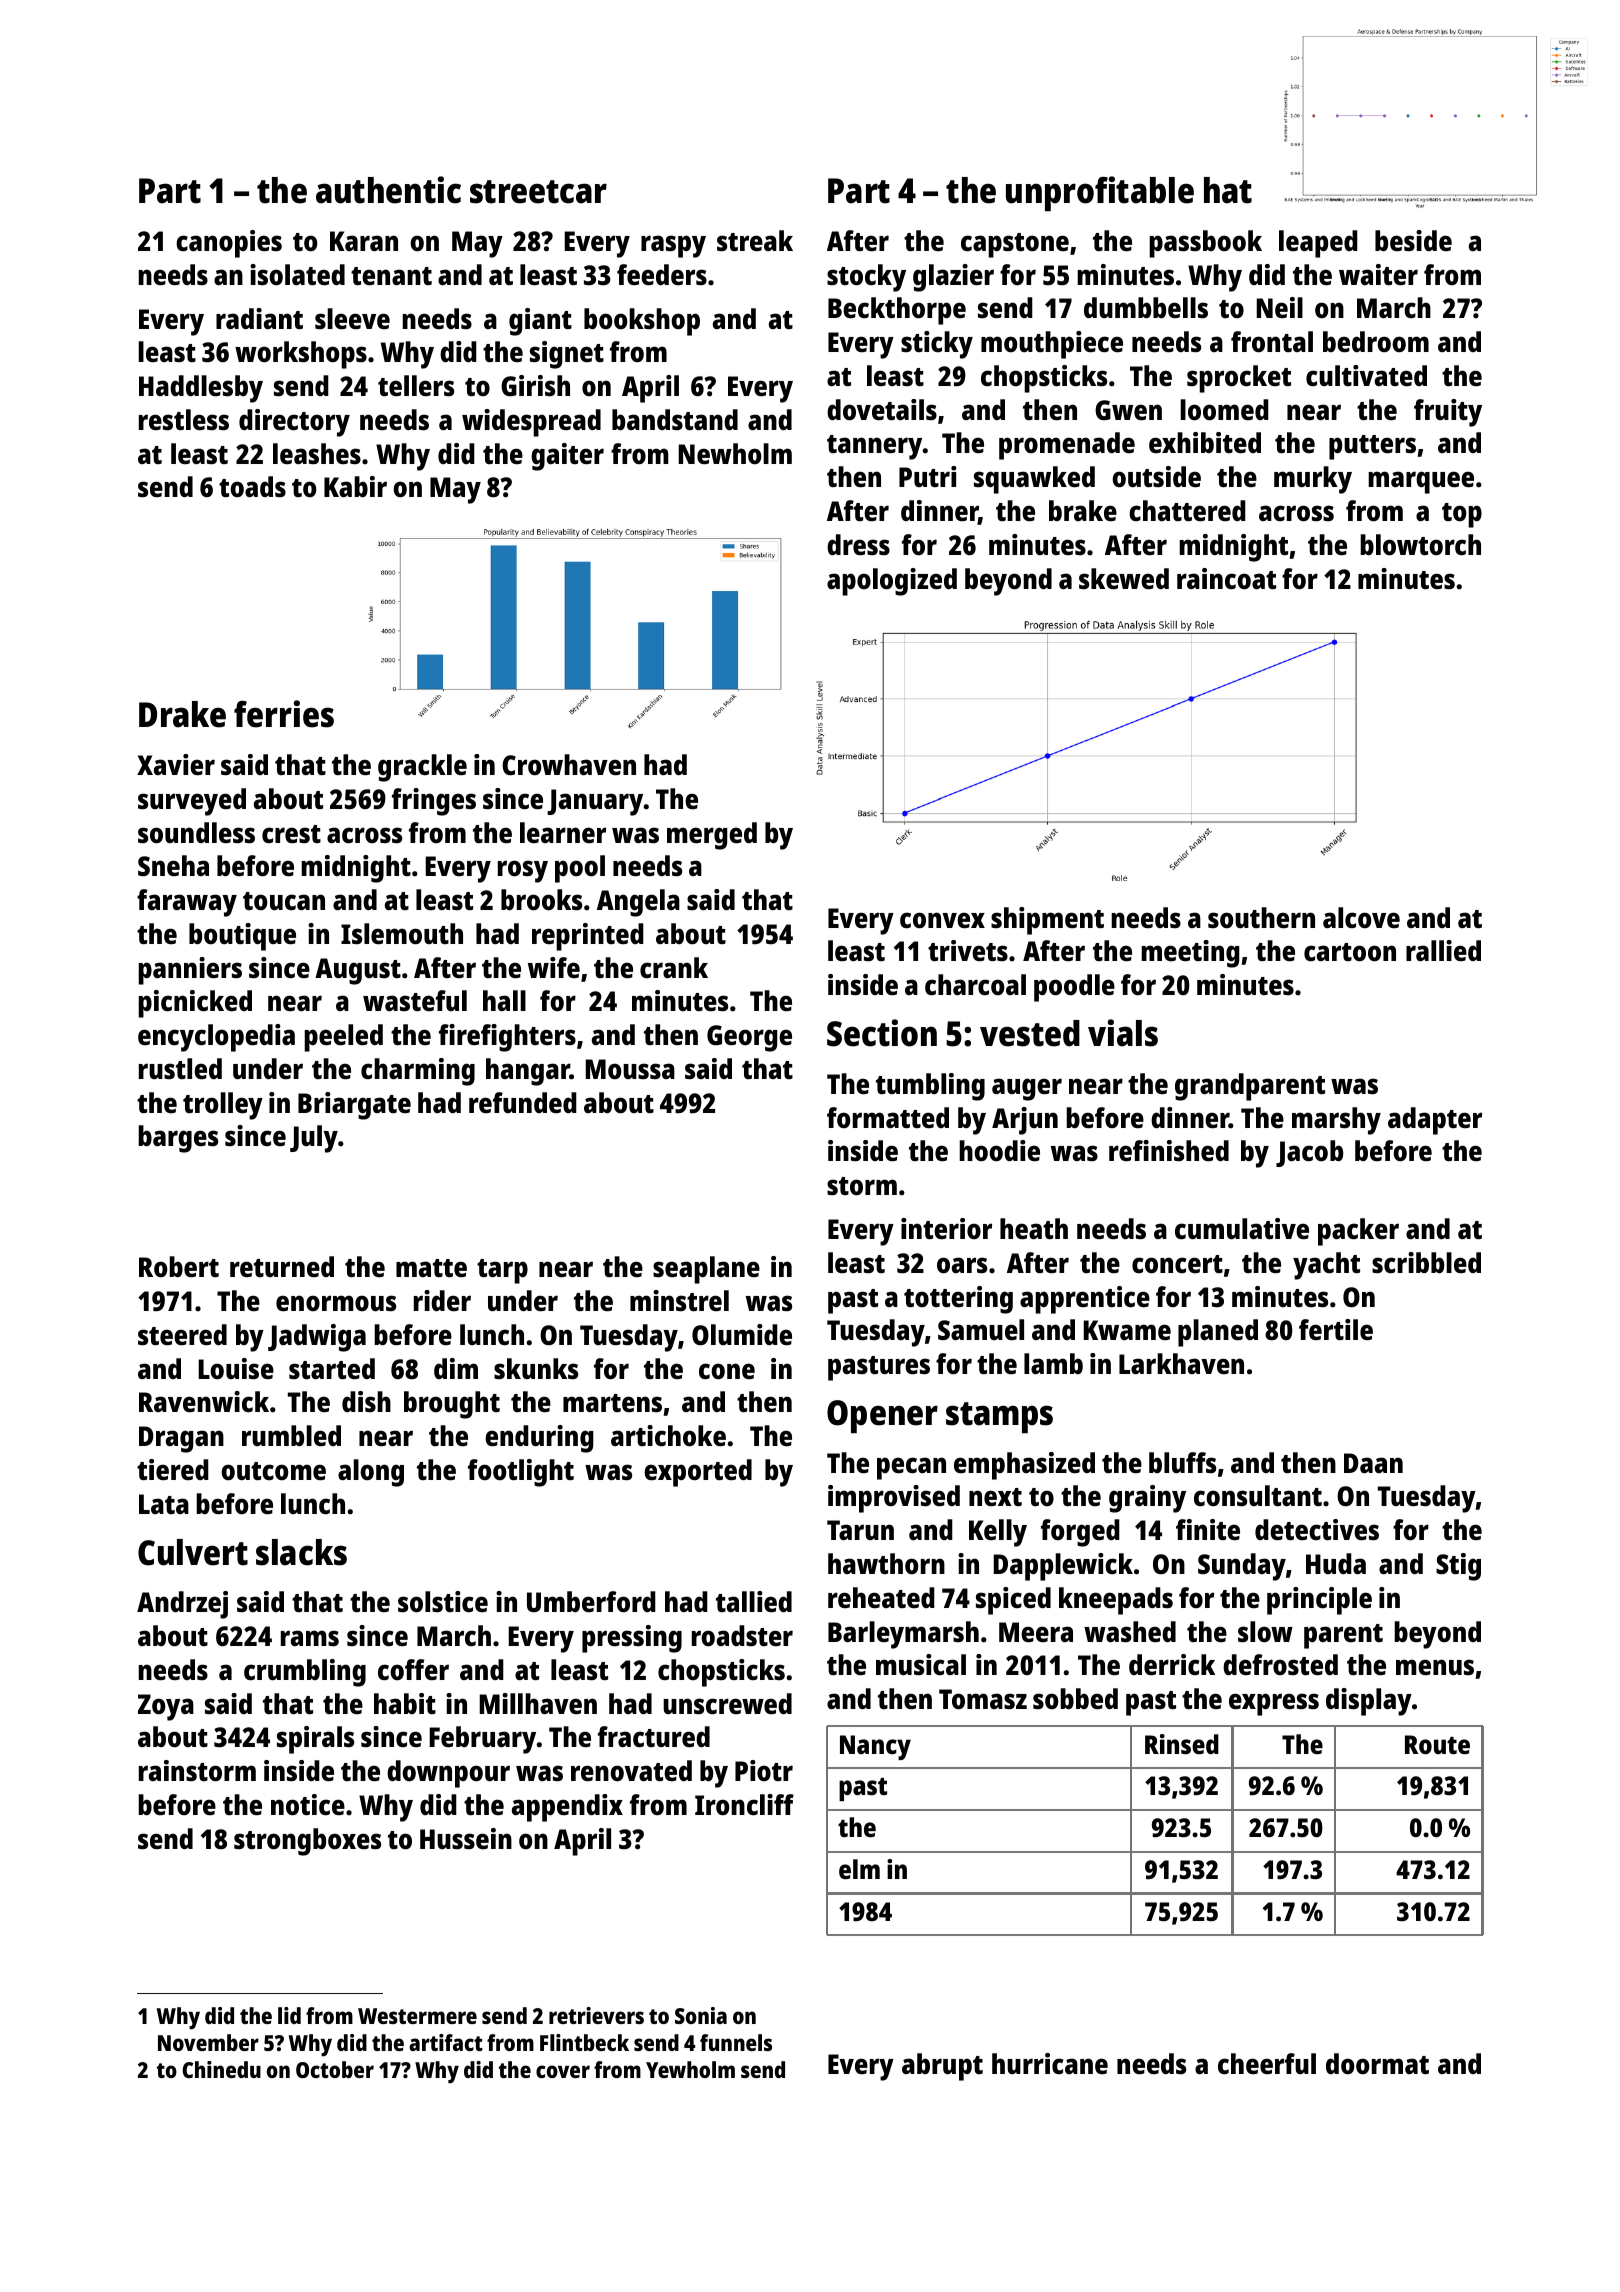  Describe the element at coordinates (402, 934) in the image. I see `Islemouth` at that location.
